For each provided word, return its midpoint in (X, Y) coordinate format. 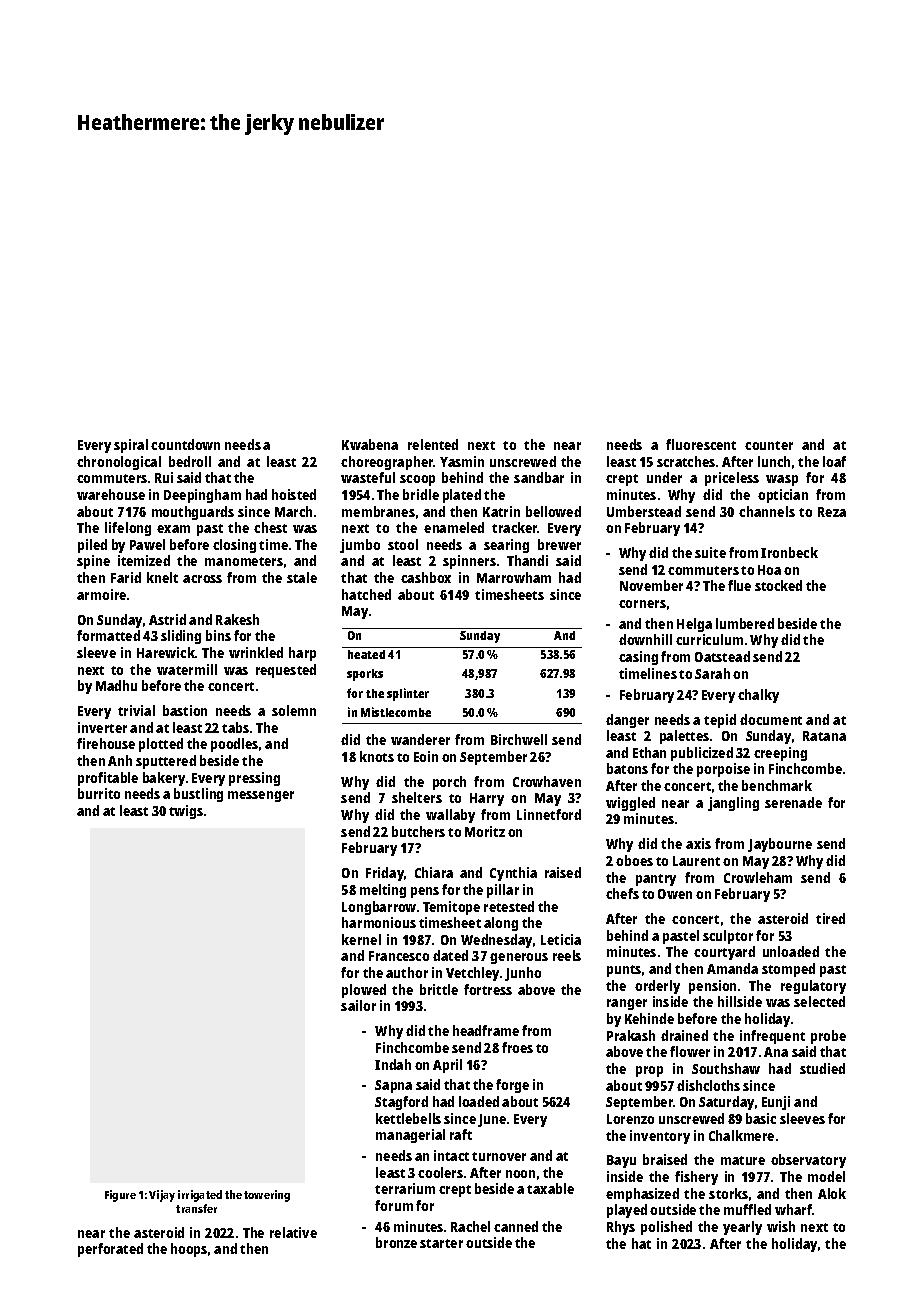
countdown (185, 444)
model (826, 1176)
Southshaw (726, 1068)
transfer (196, 1208)
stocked (778, 585)
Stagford (401, 1103)
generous (519, 958)
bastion (185, 710)
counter (769, 445)
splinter (408, 694)
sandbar (539, 477)
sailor (358, 1005)
